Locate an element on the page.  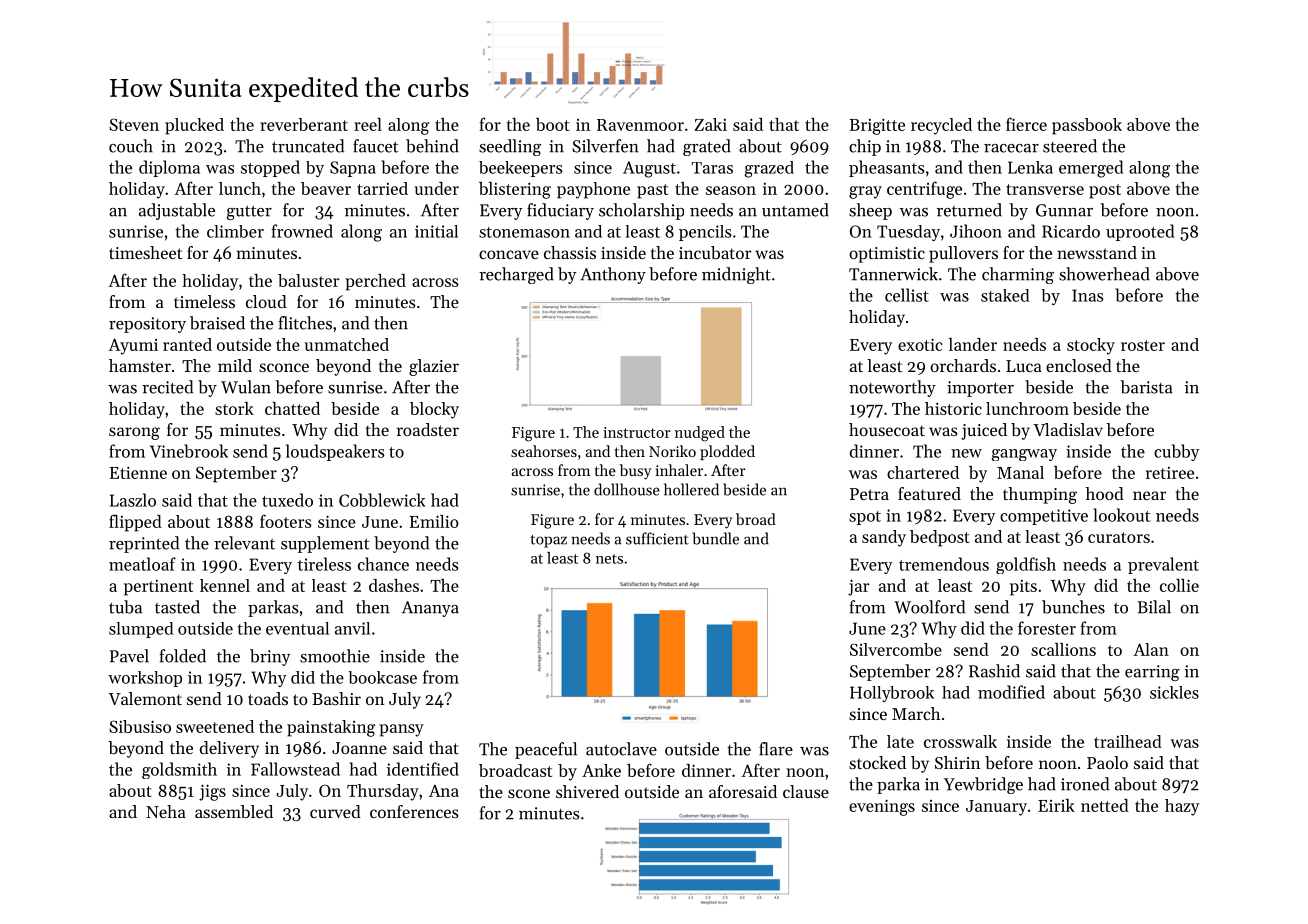
instructor is located at coordinates (636, 432).
